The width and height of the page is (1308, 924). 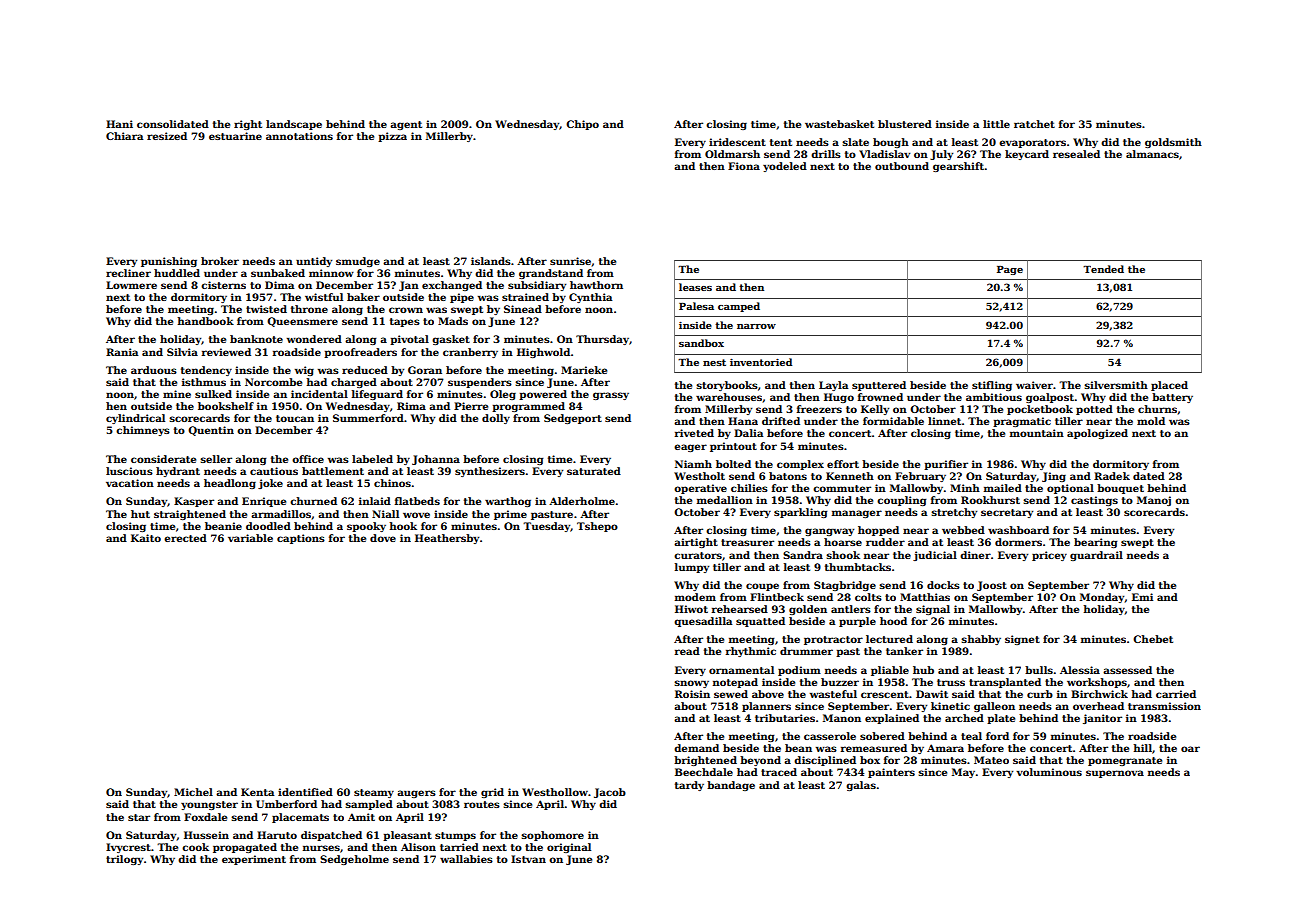 What do you see at coordinates (139, 817) in the page?
I see `star` at bounding box center [139, 817].
